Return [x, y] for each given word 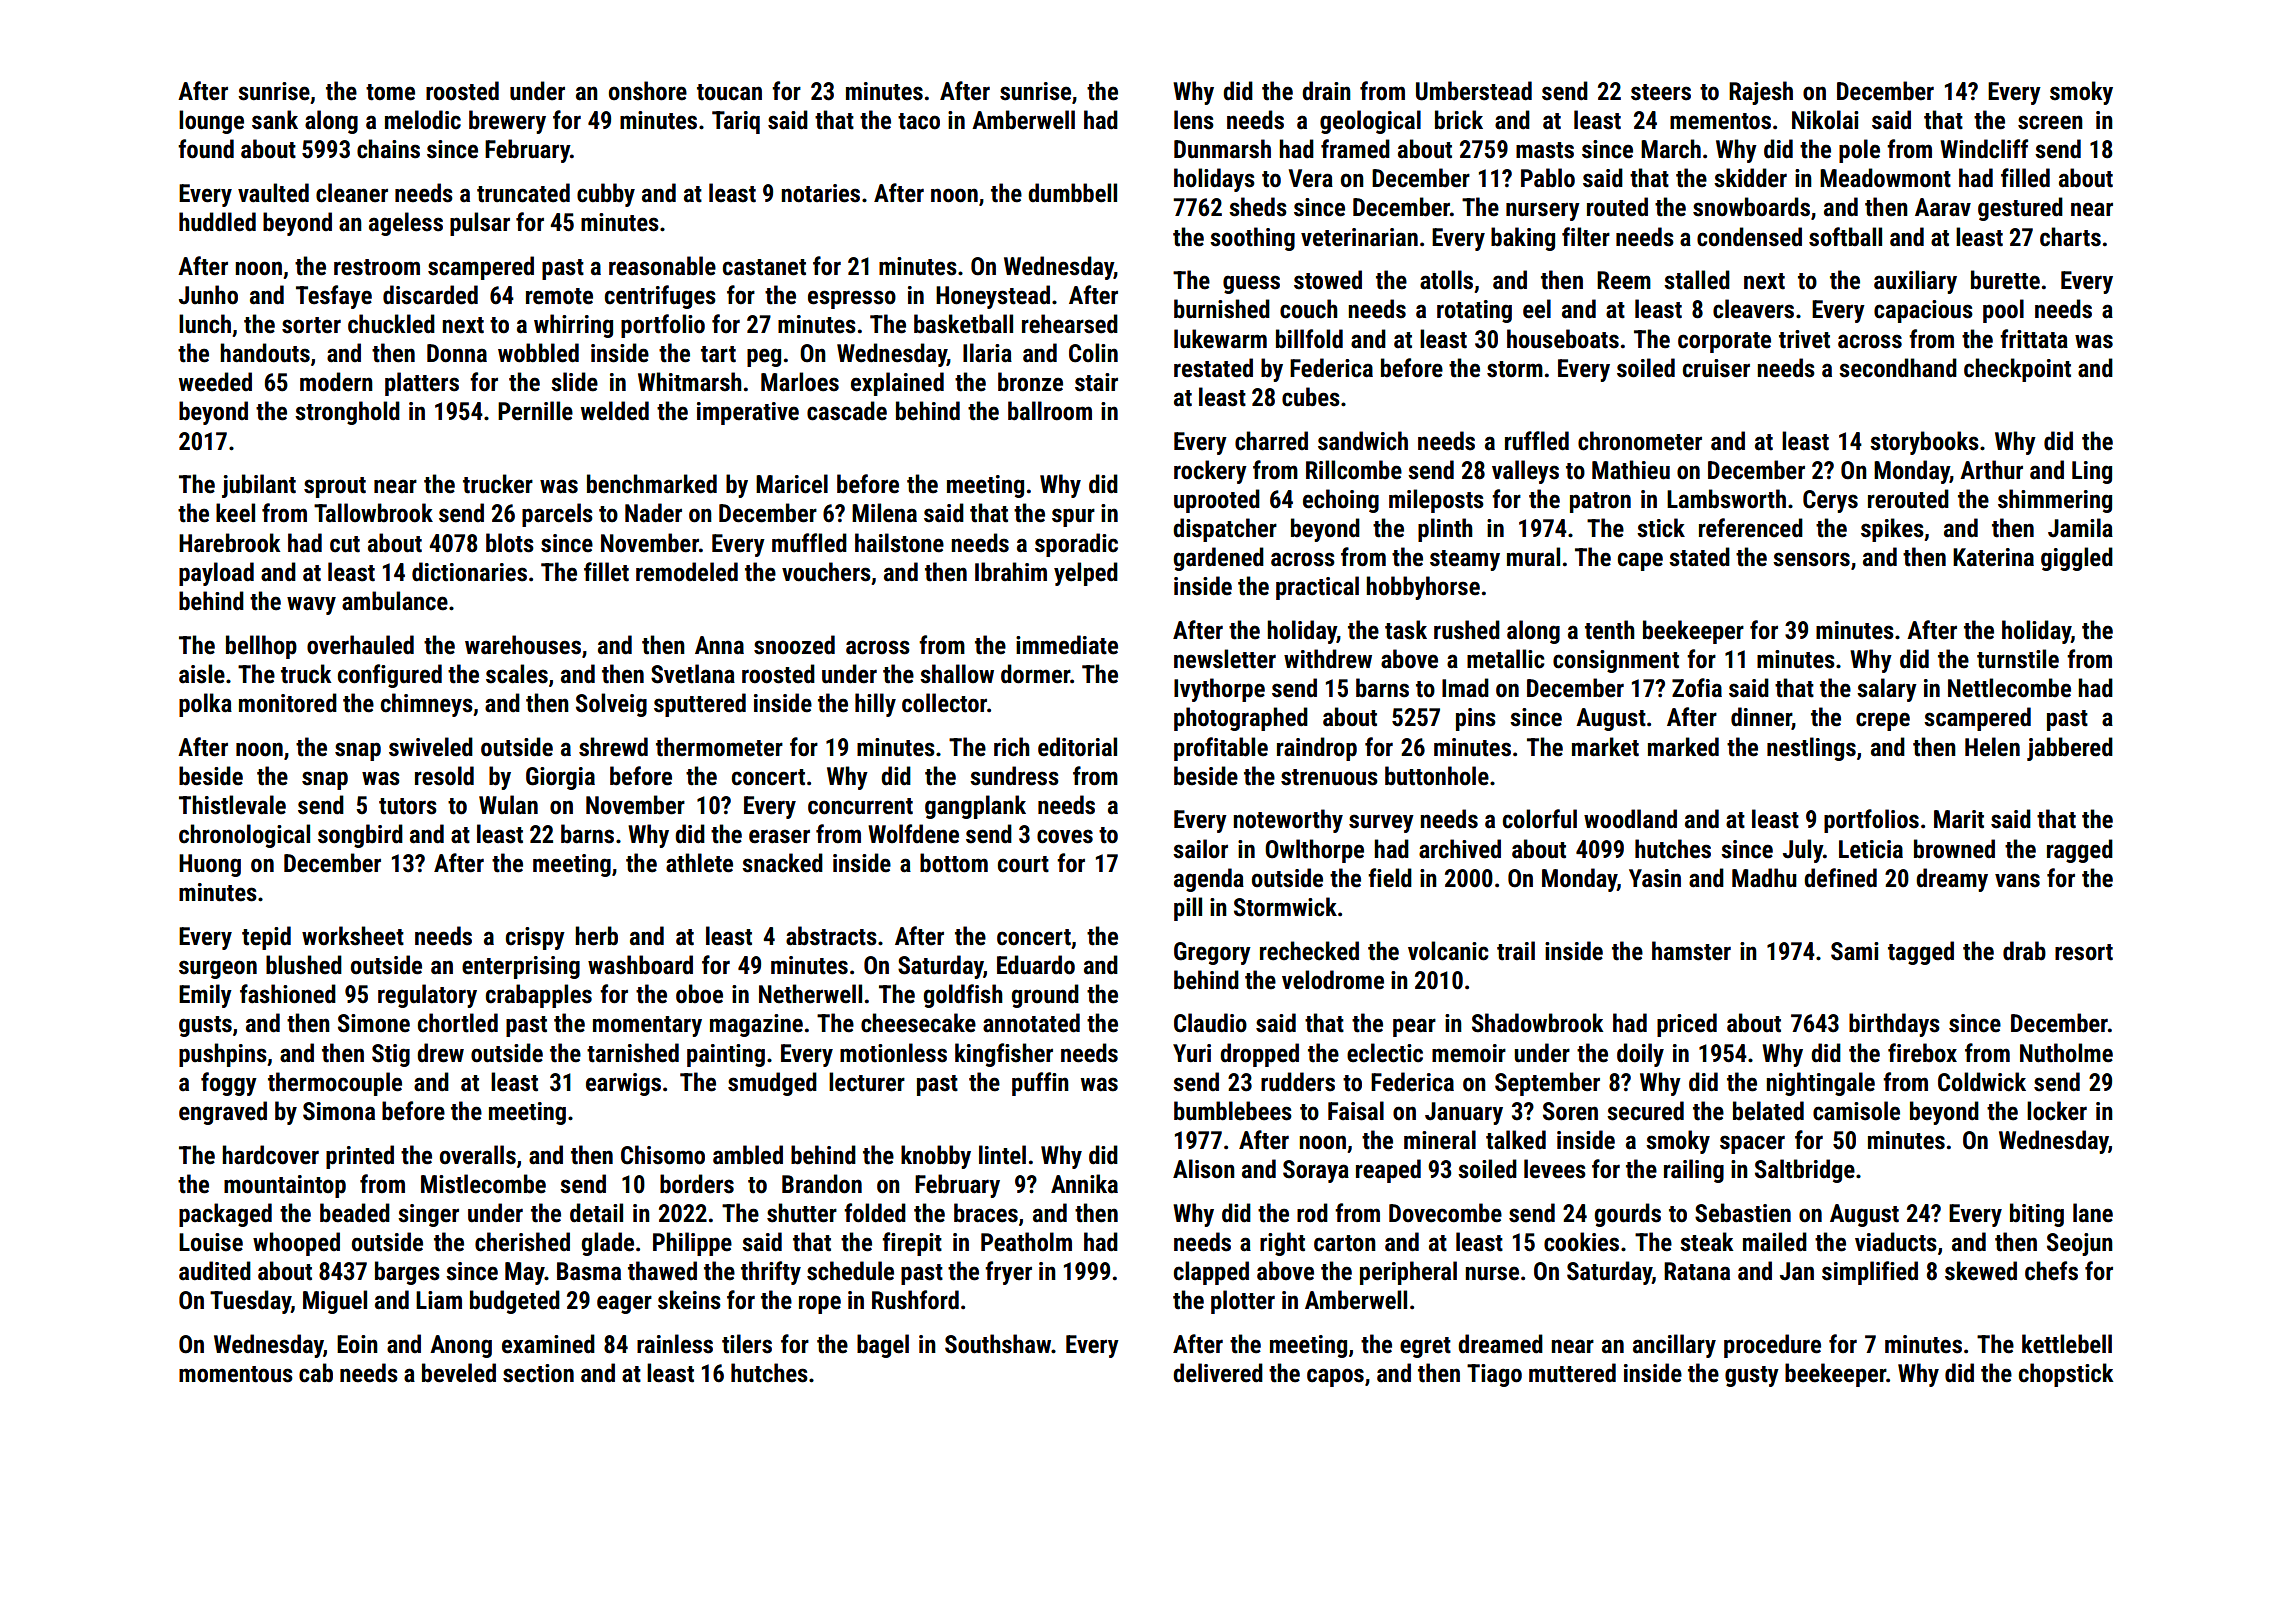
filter [1586, 237]
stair [1096, 382]
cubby [606, 195]
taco [919, 121]
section [538, 1373]
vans [2017, 880]
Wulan [508, 805]
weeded [215, 382]
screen [2050, 122]
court [1023, 864]
